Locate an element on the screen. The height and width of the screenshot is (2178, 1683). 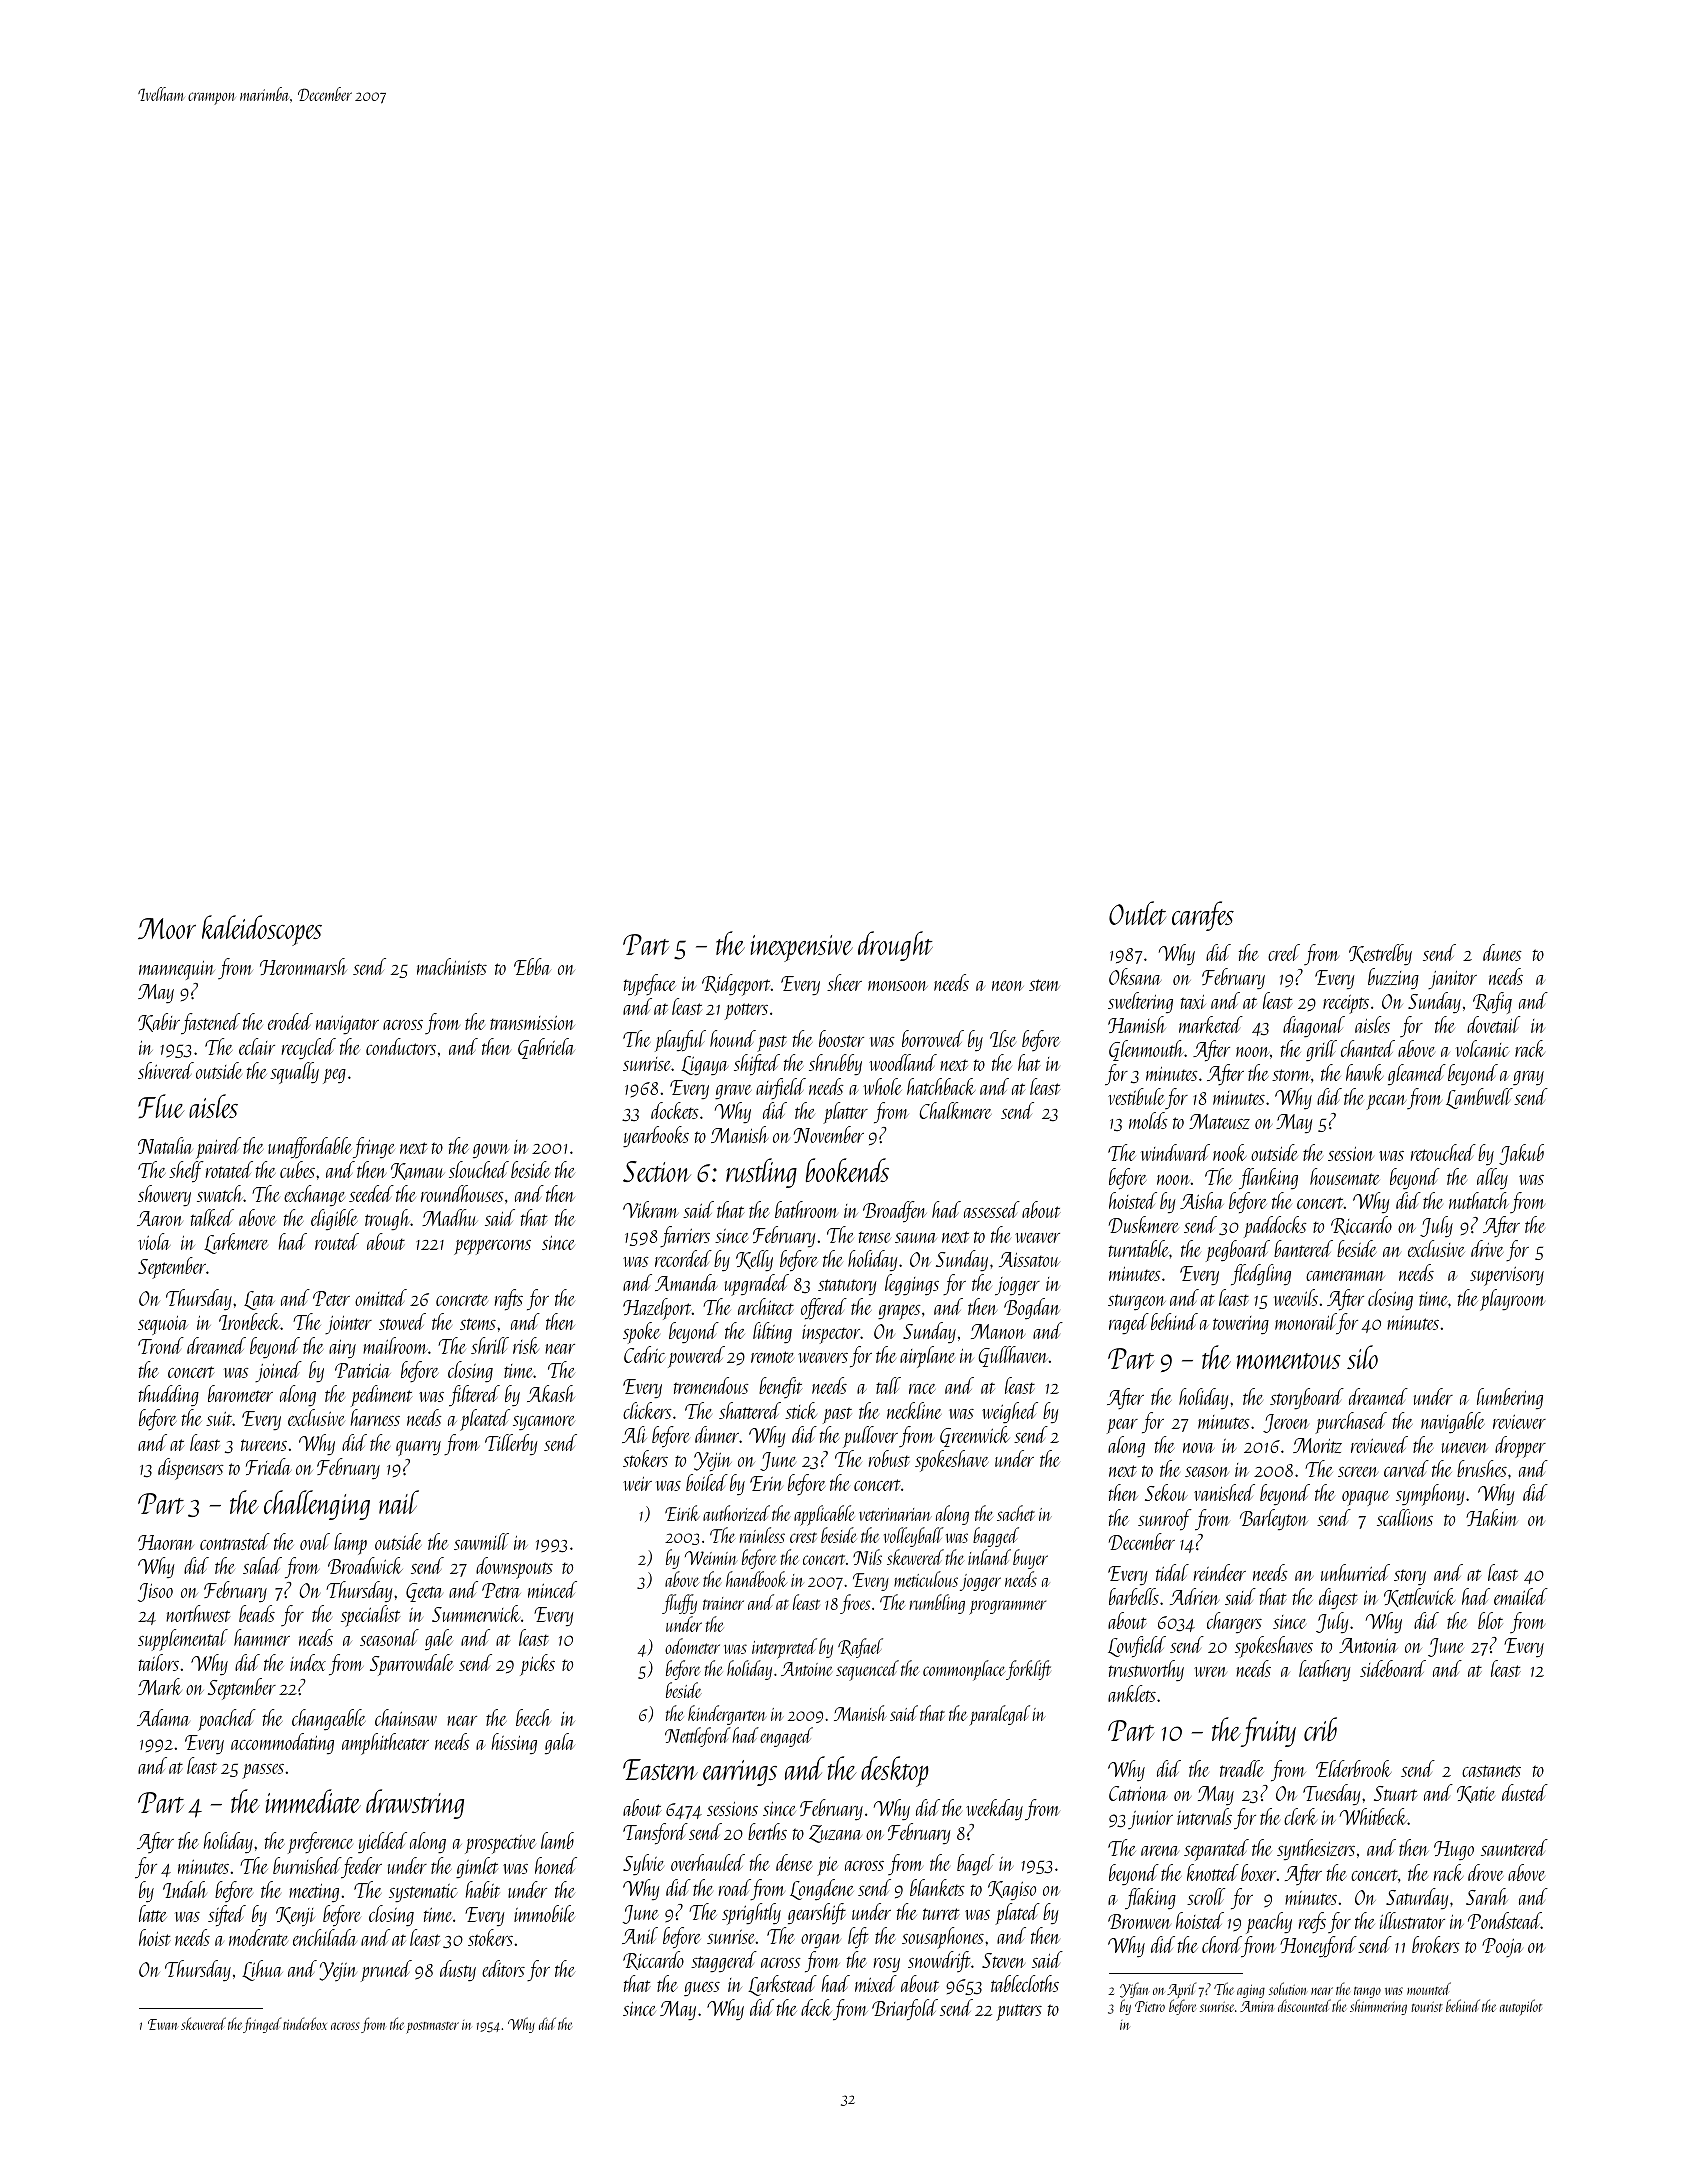
Rafiq is located at coordinates (1492, 1003).
